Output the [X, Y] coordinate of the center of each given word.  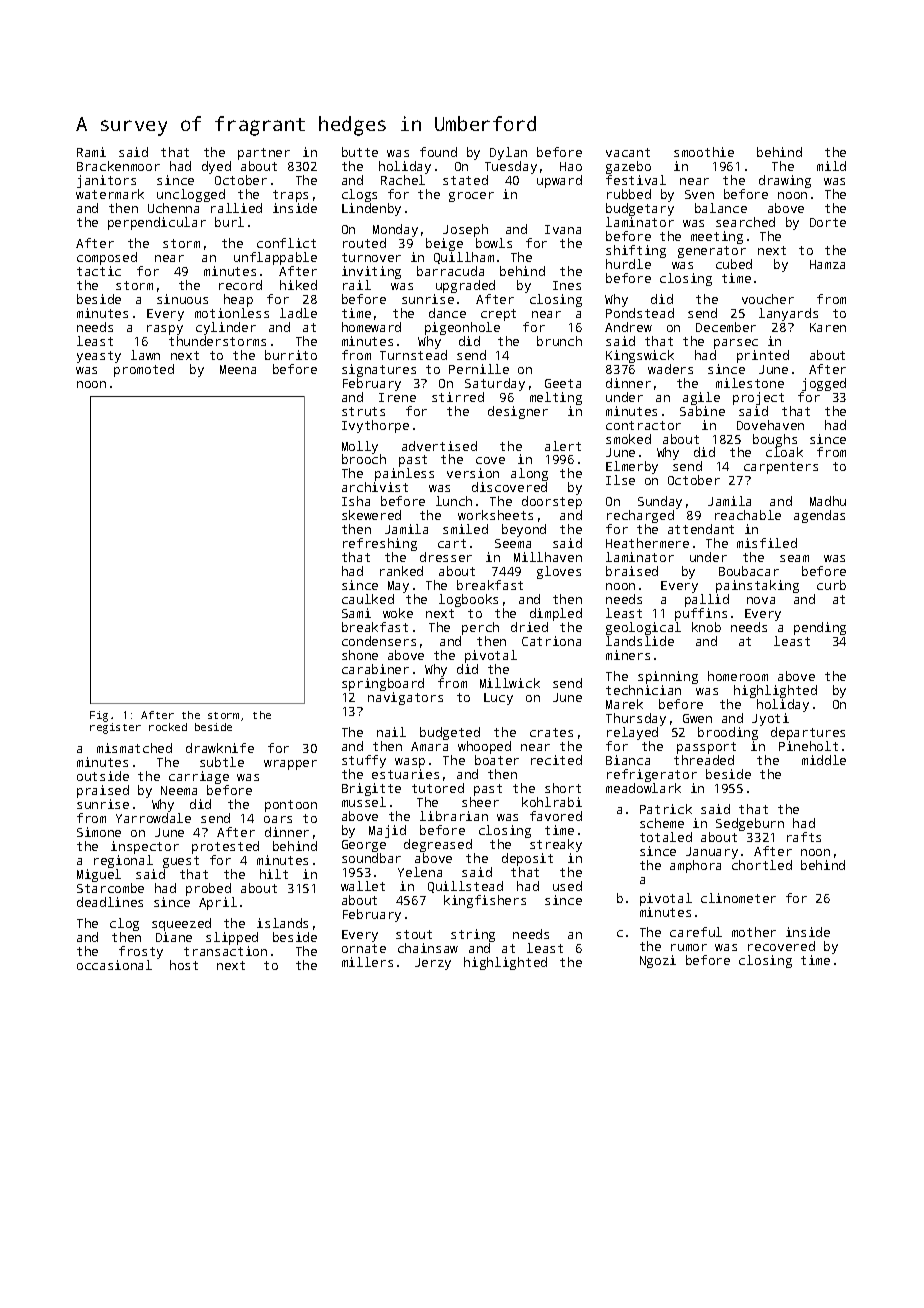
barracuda [450, 271]
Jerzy [433, 964]
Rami [91, 152]
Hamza [827, 264]
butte [360, 152]
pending [820, 628]
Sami [356, 613]
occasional [114, 965]
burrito [291, 355]
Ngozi [658, 961]
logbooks [468, 600]
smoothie [704, 152]
